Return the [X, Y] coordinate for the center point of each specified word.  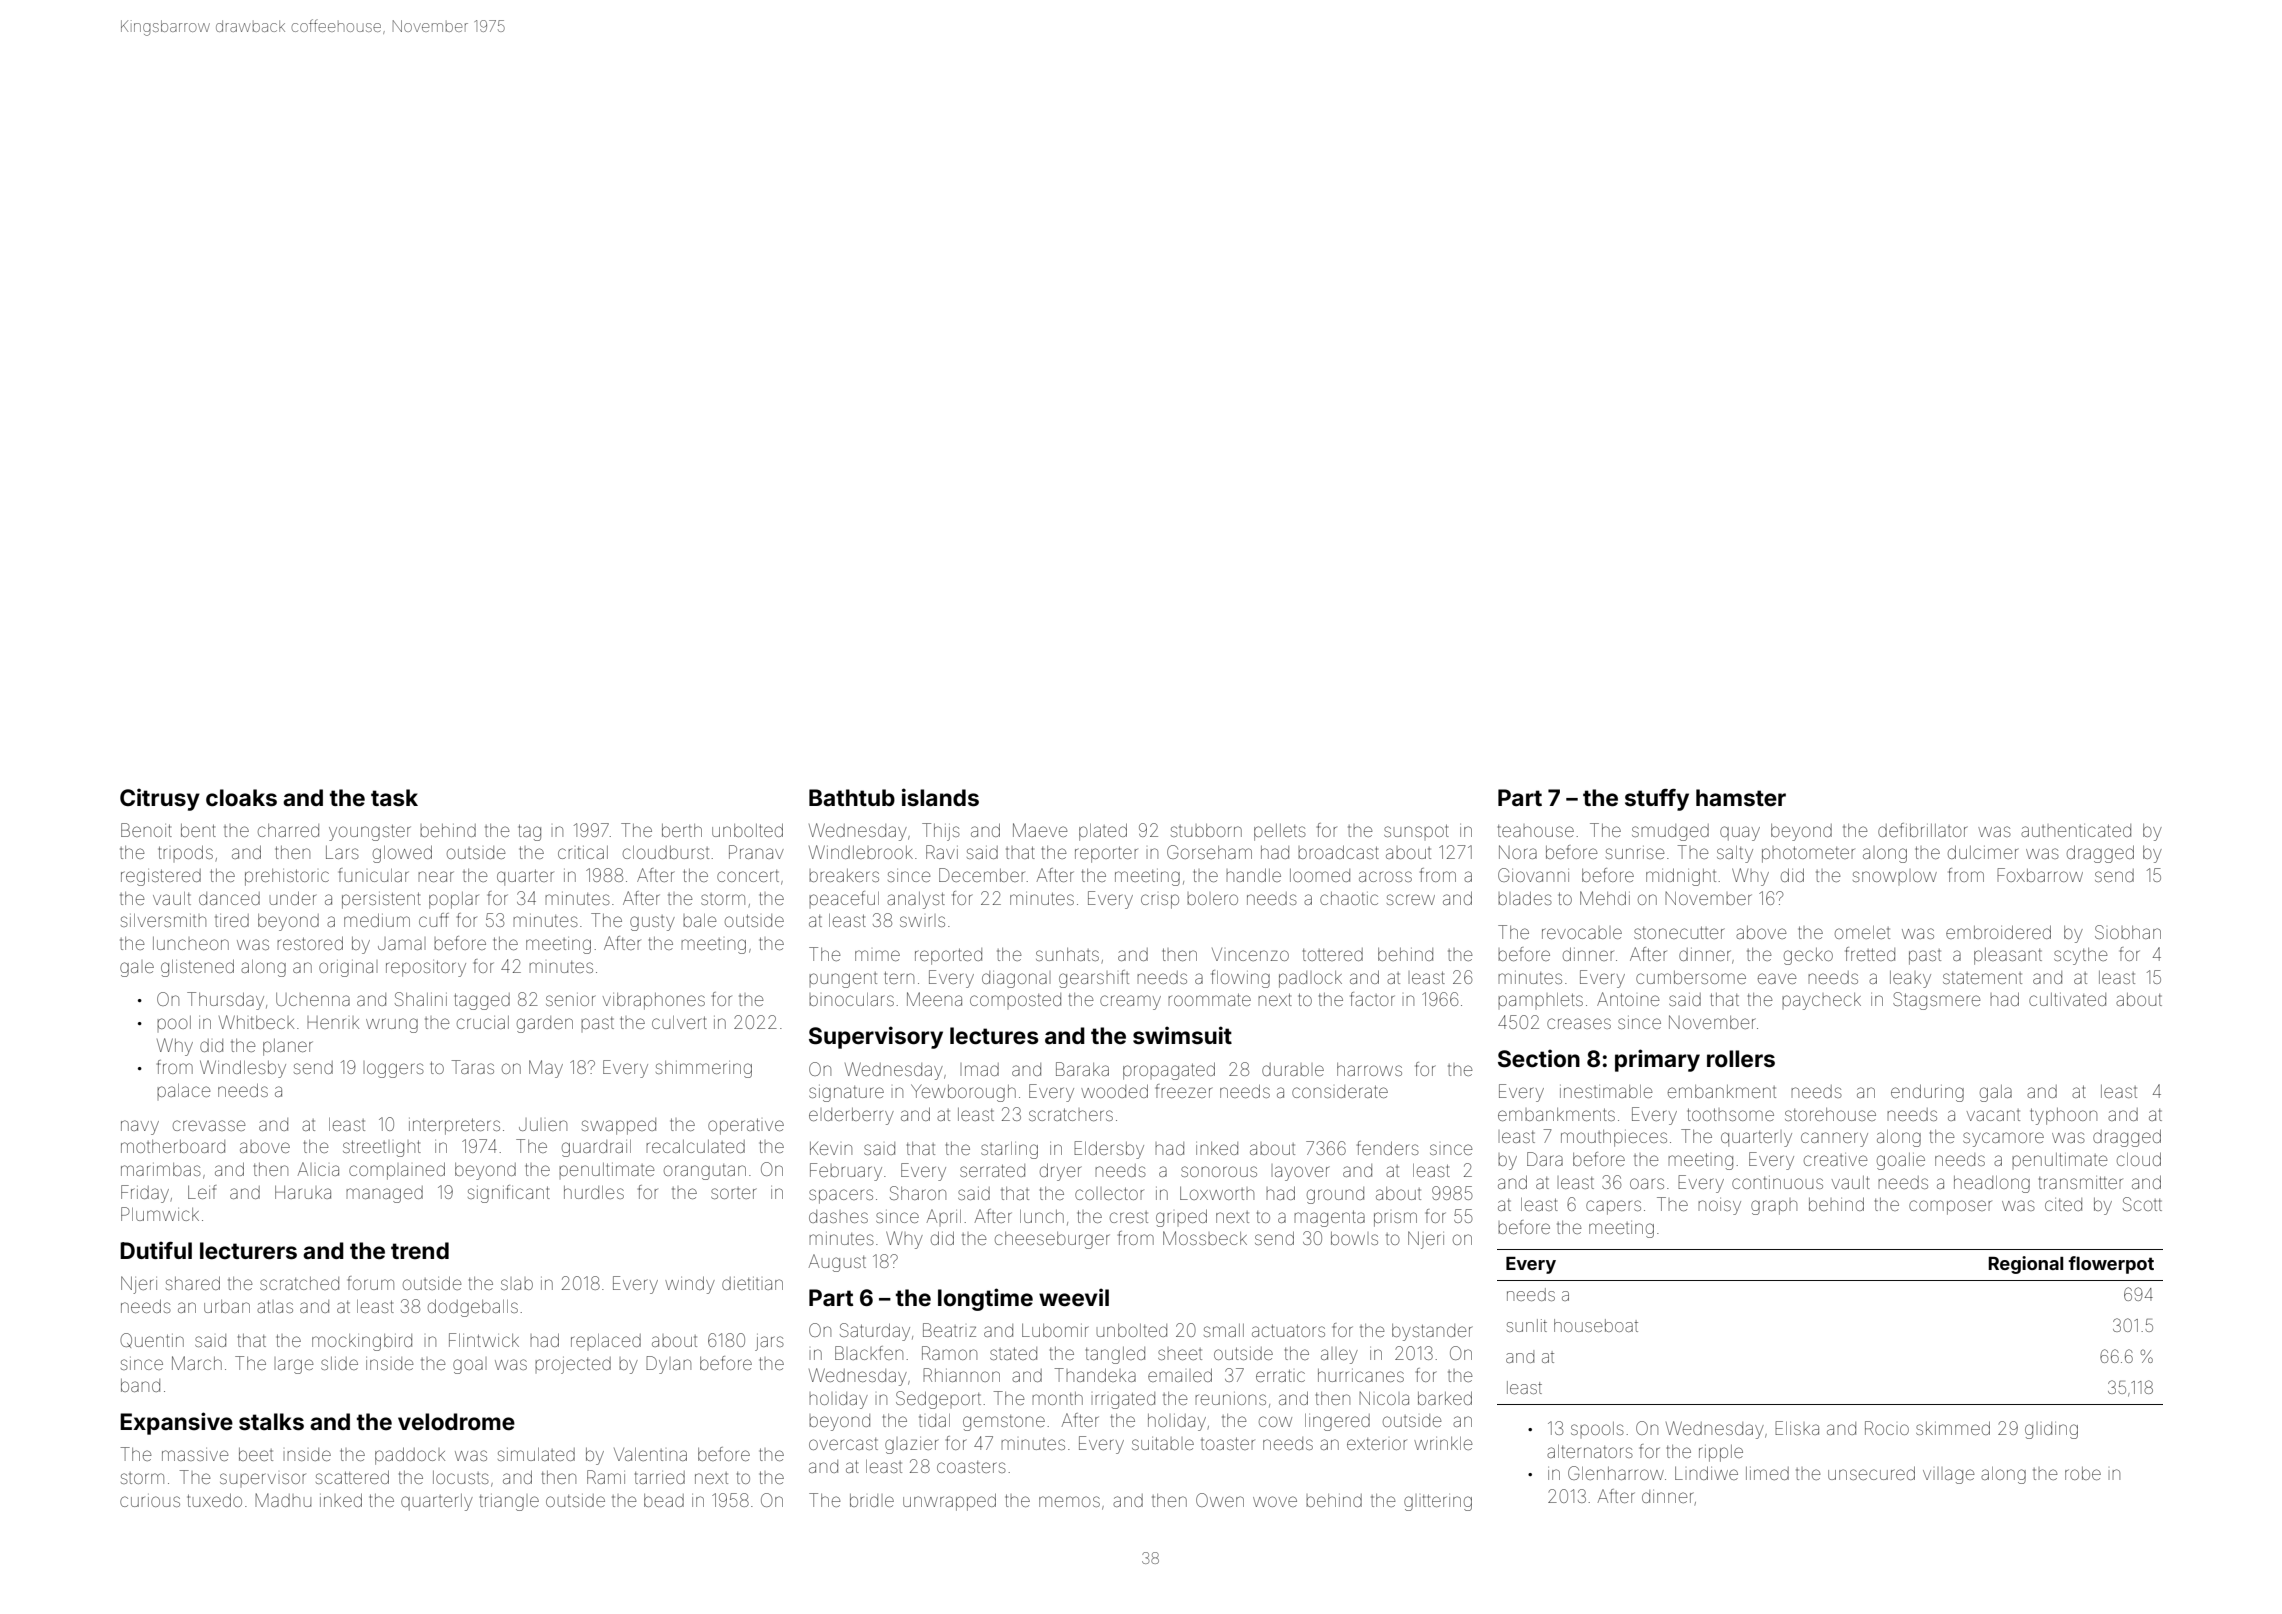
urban [227, 1306]
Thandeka [1095, 1375]
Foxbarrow [2040, 875]
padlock [1310, 979]
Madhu [283, 1500]
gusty [652, 923]
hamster [1741, 798]
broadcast [1338, 852]
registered [161, 877]
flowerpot [2111, 1265]
